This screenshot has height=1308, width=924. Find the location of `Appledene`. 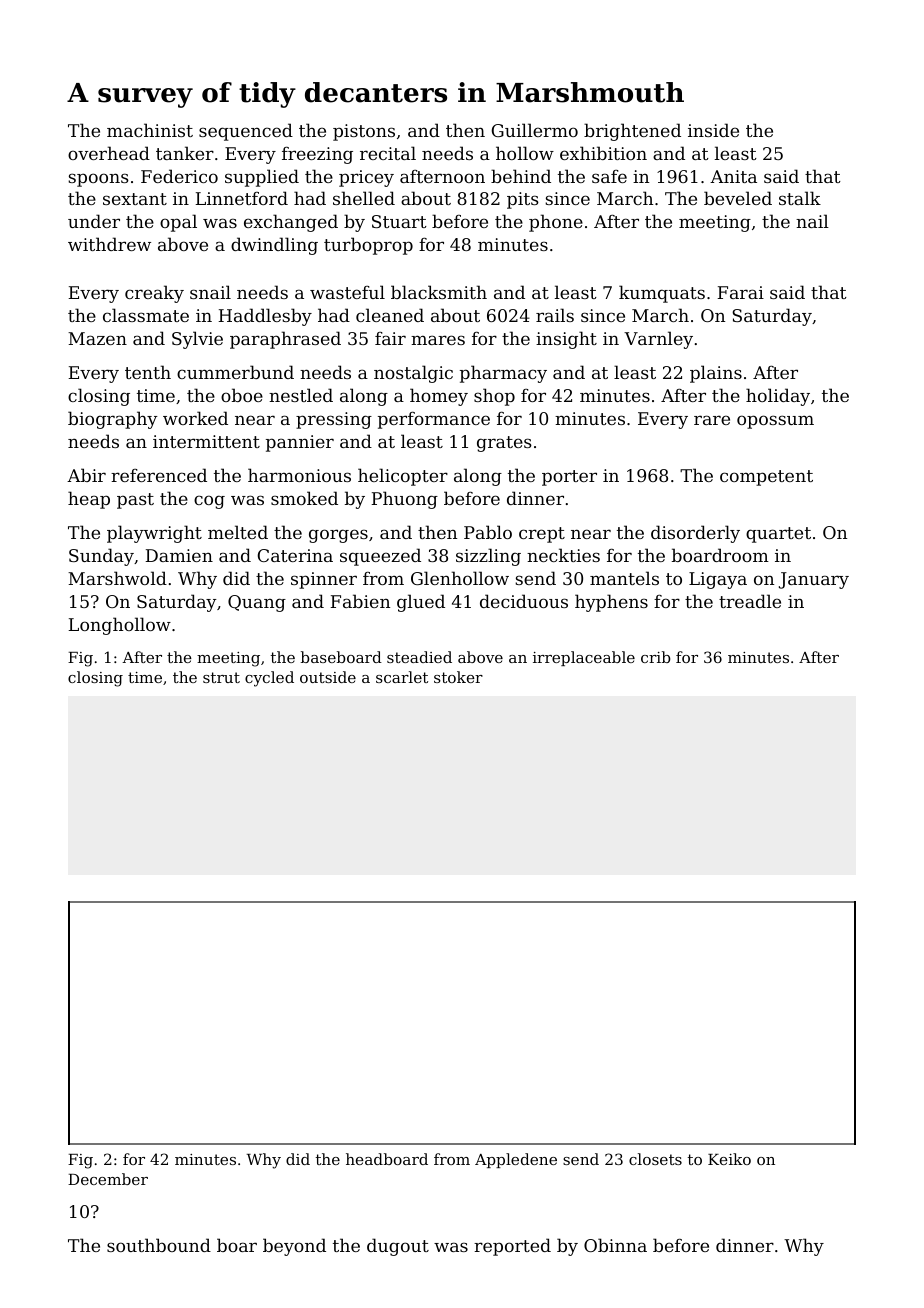

Appledene is located at coordinates (516, 1160).
